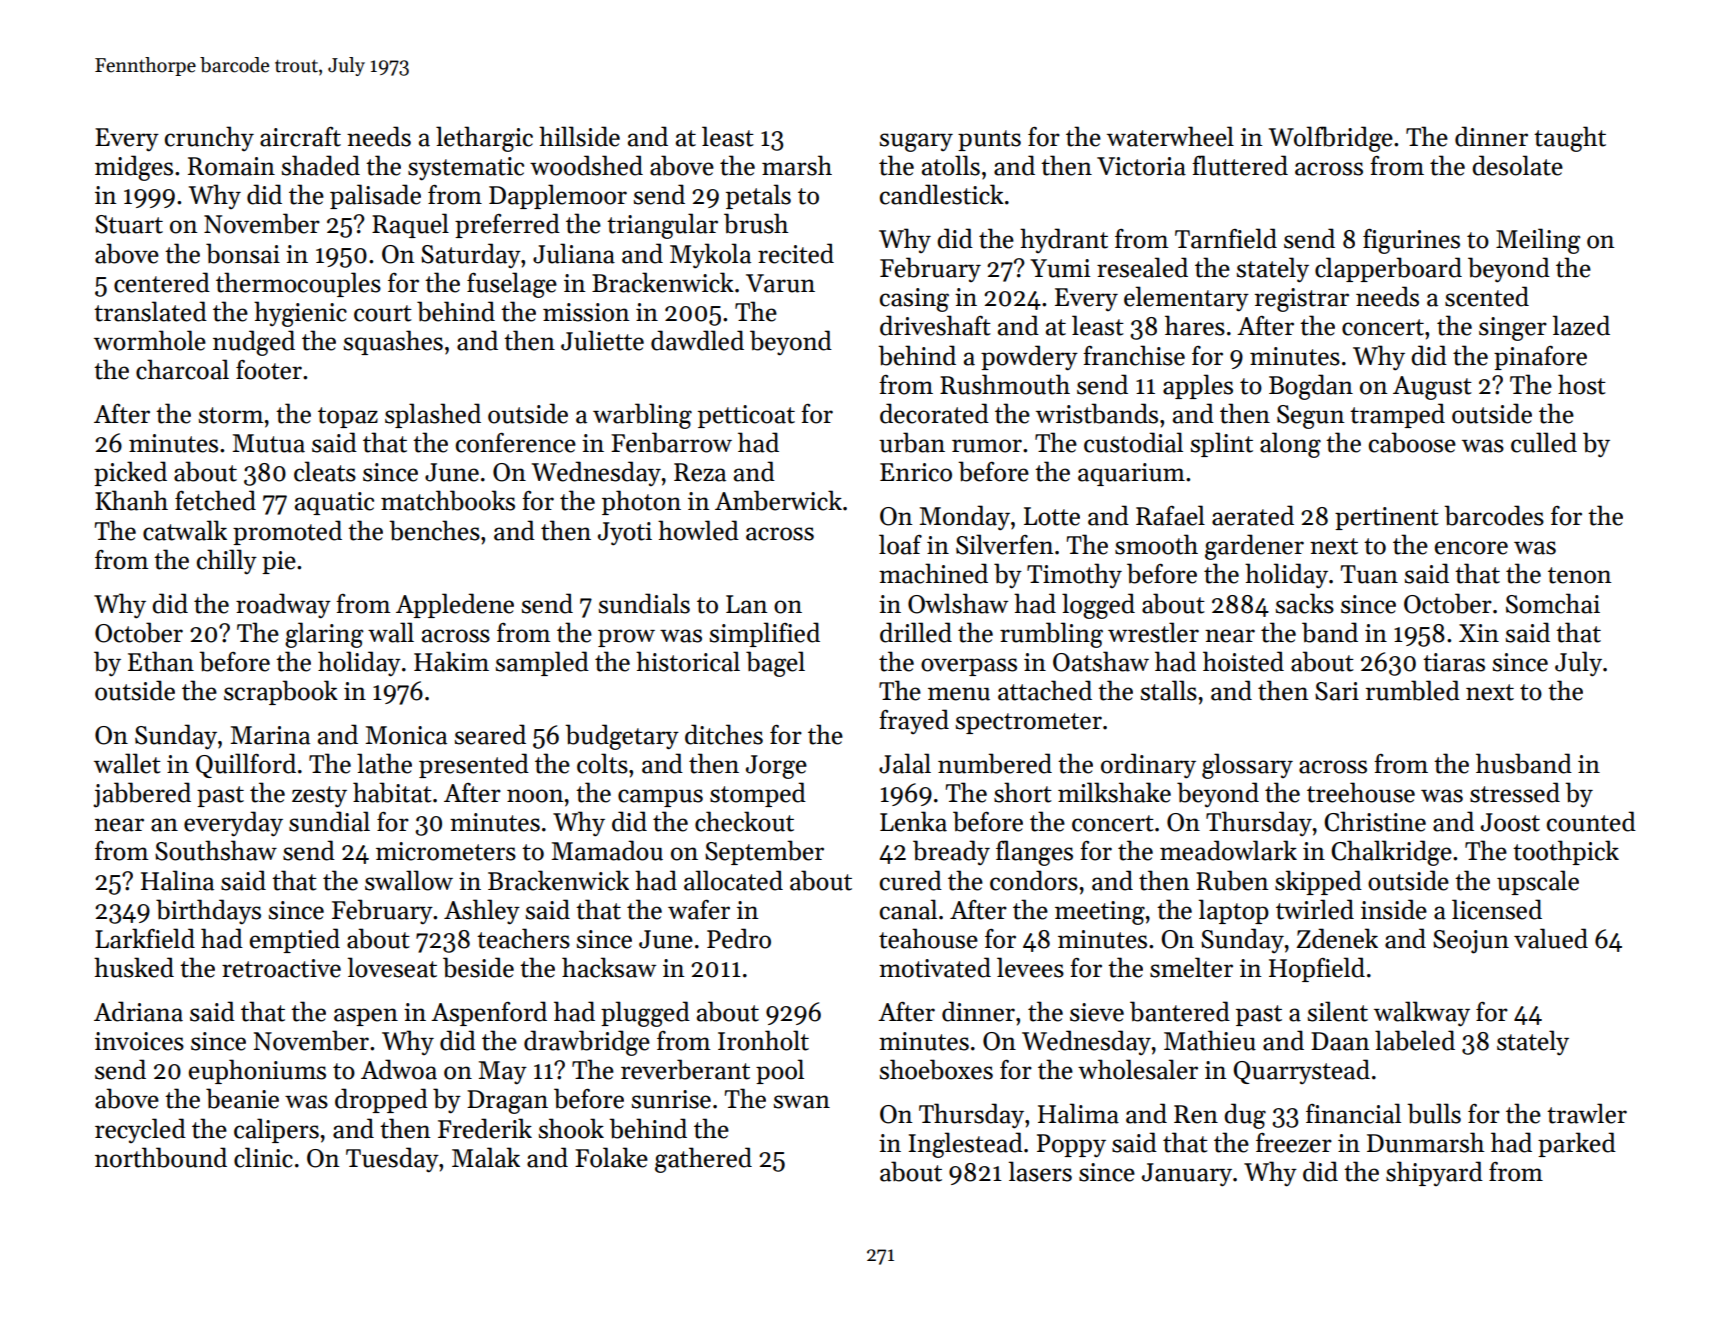 Image resolution: width=1732 pixels, height=1338 pixels. I want to click on loveseat, so click(392, 967).
